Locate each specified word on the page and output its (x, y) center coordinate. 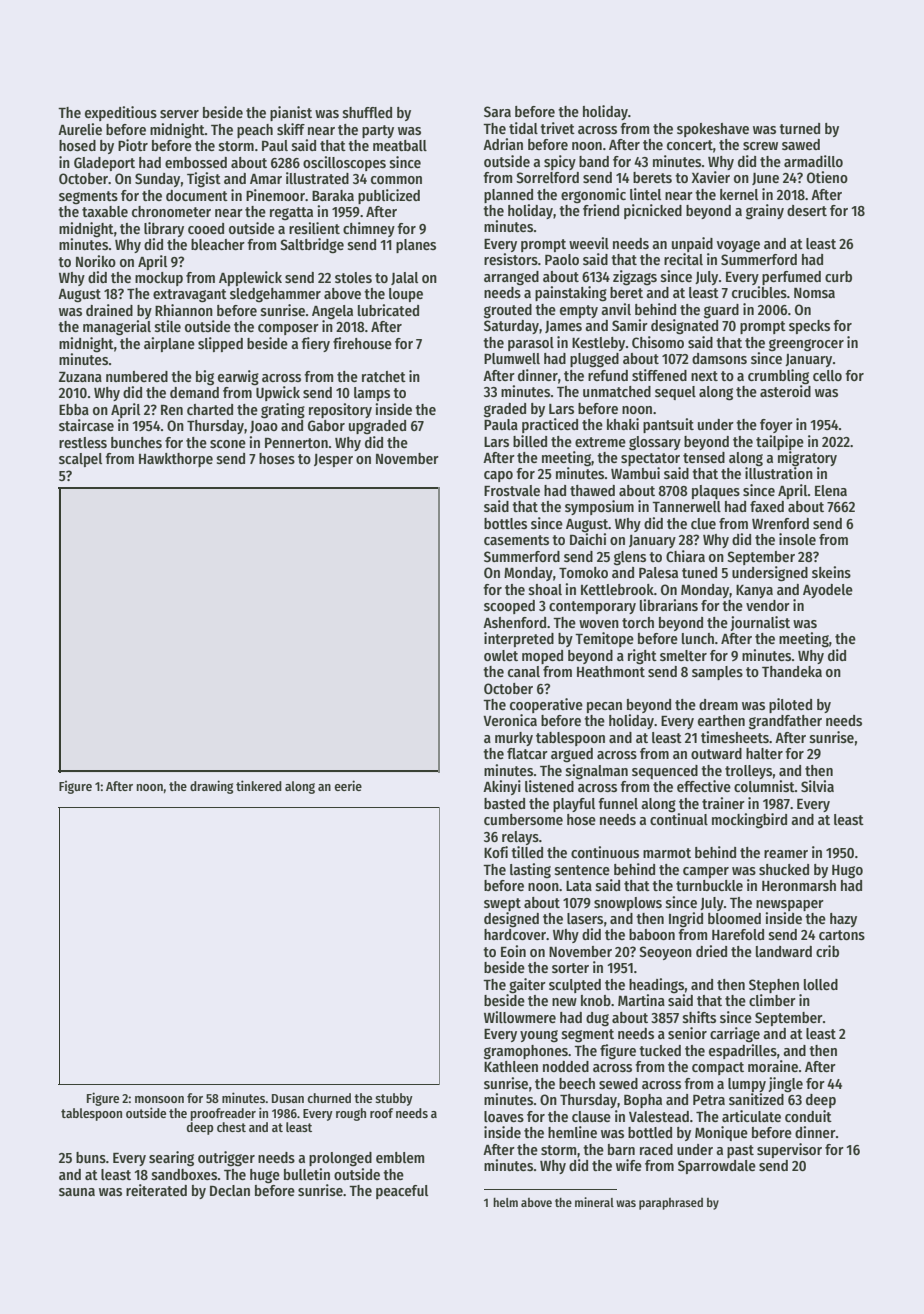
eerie (348, 785)
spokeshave (713, 130)
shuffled (367, 112)
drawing (211, 787)
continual (679, 819)
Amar (266, 179)
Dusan (288, 1098)
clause (591, 1116)
